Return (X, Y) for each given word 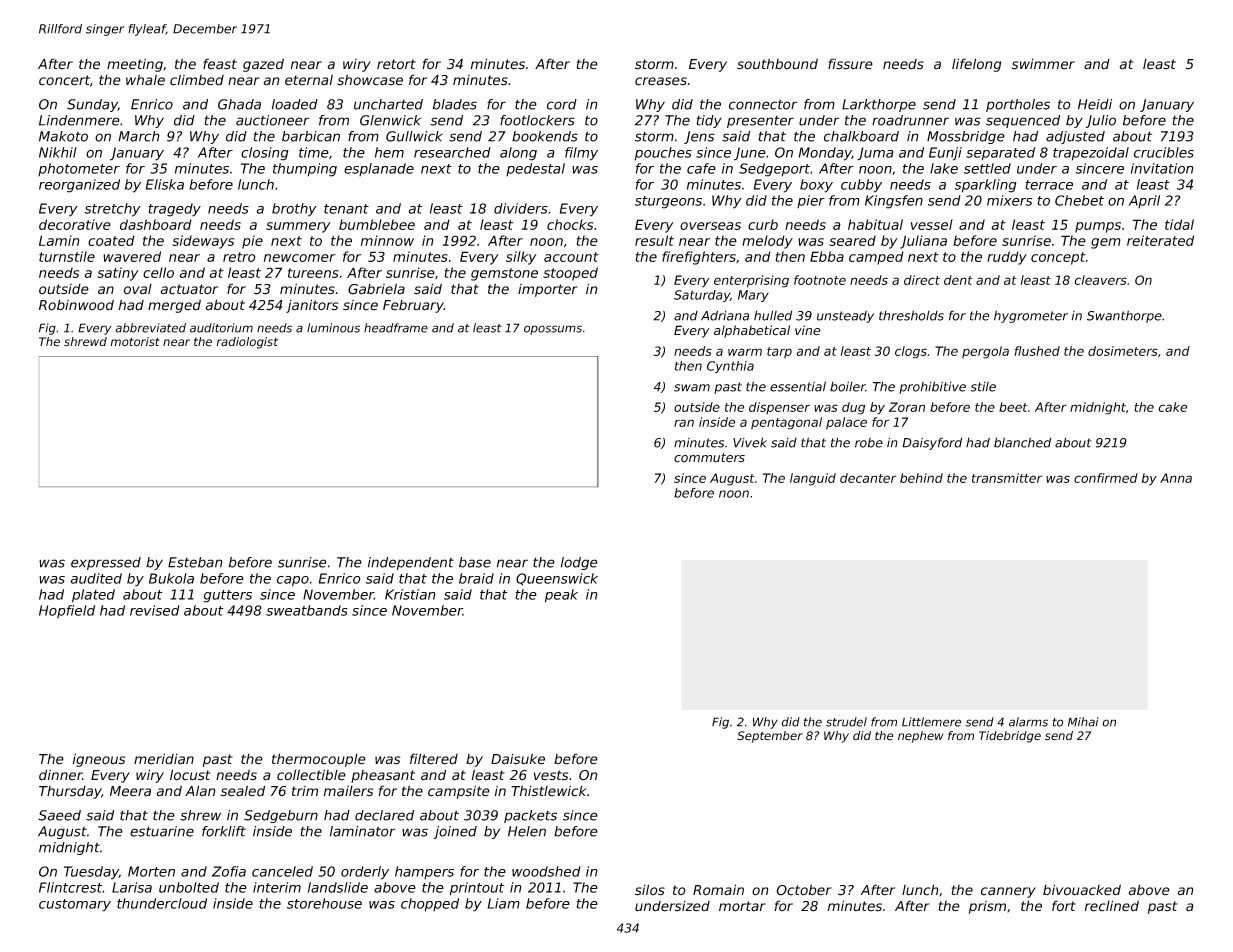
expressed (106, 563)
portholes (1018, 105)
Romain (718, 890)
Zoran (907, 407)
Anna (1176, 478)
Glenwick (390, 120)
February (413, 306)
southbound (777, 64)
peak (561, 596)
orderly (365, 873)
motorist (135, 342)
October (804, 890)
